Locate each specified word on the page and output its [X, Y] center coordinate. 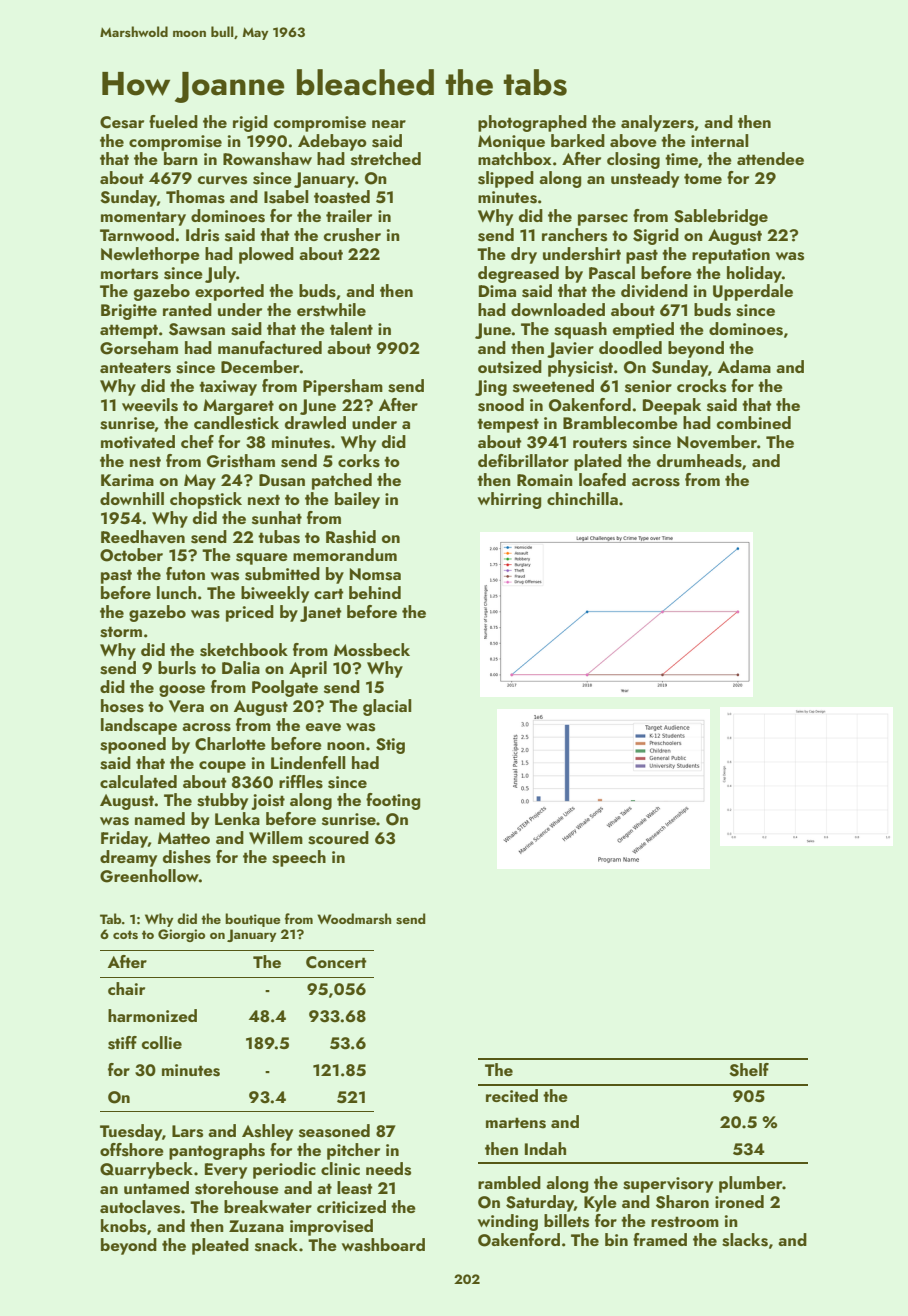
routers [600, 443]
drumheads [699, 461]
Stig [390, 746]
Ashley [267, 1132]
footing [393, 801]
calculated [138, 781]
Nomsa [375, 574]
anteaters [135, 368]
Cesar [122, 122]
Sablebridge [721, 217]
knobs [123, 1226]
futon [185, 573]
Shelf [749, 1070]
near [389, 124]
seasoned [334, 1131]
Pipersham [343, 387]
